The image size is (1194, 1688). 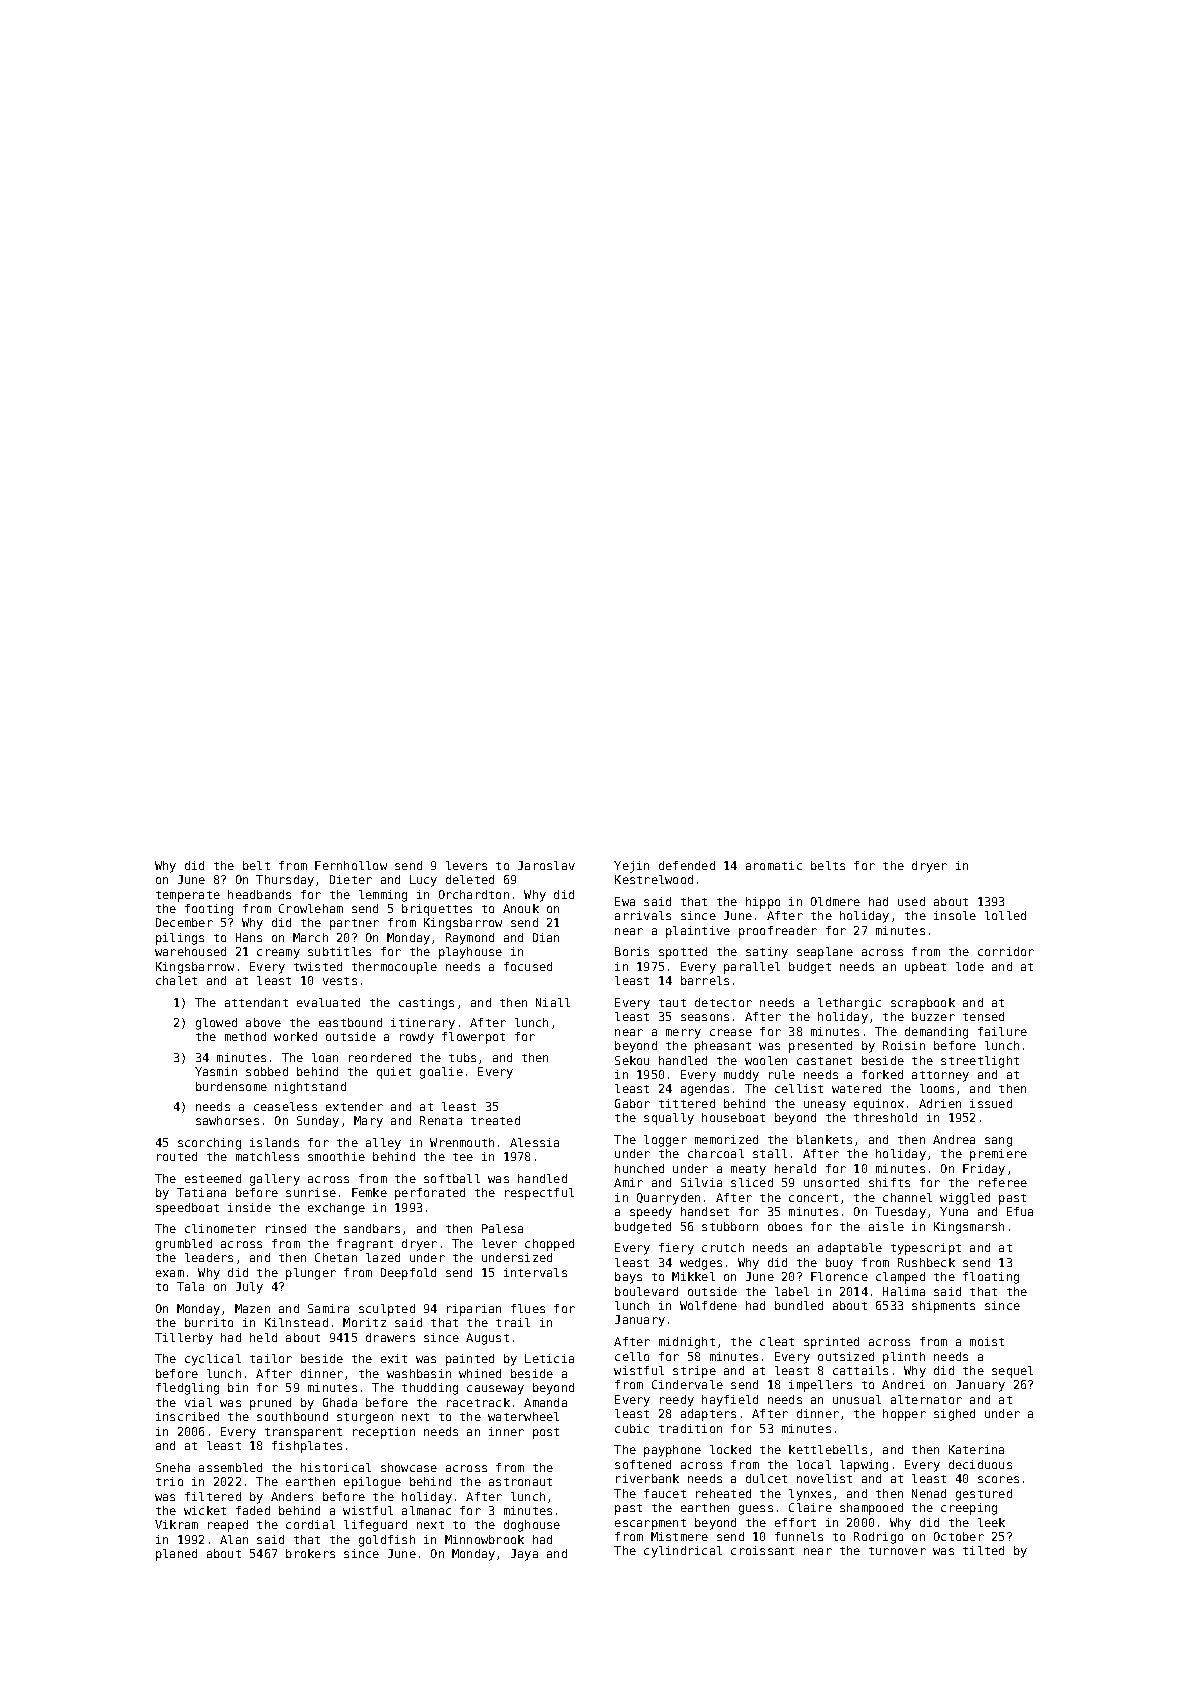 I want to click on brokers, so click(x=310, y=1553).
